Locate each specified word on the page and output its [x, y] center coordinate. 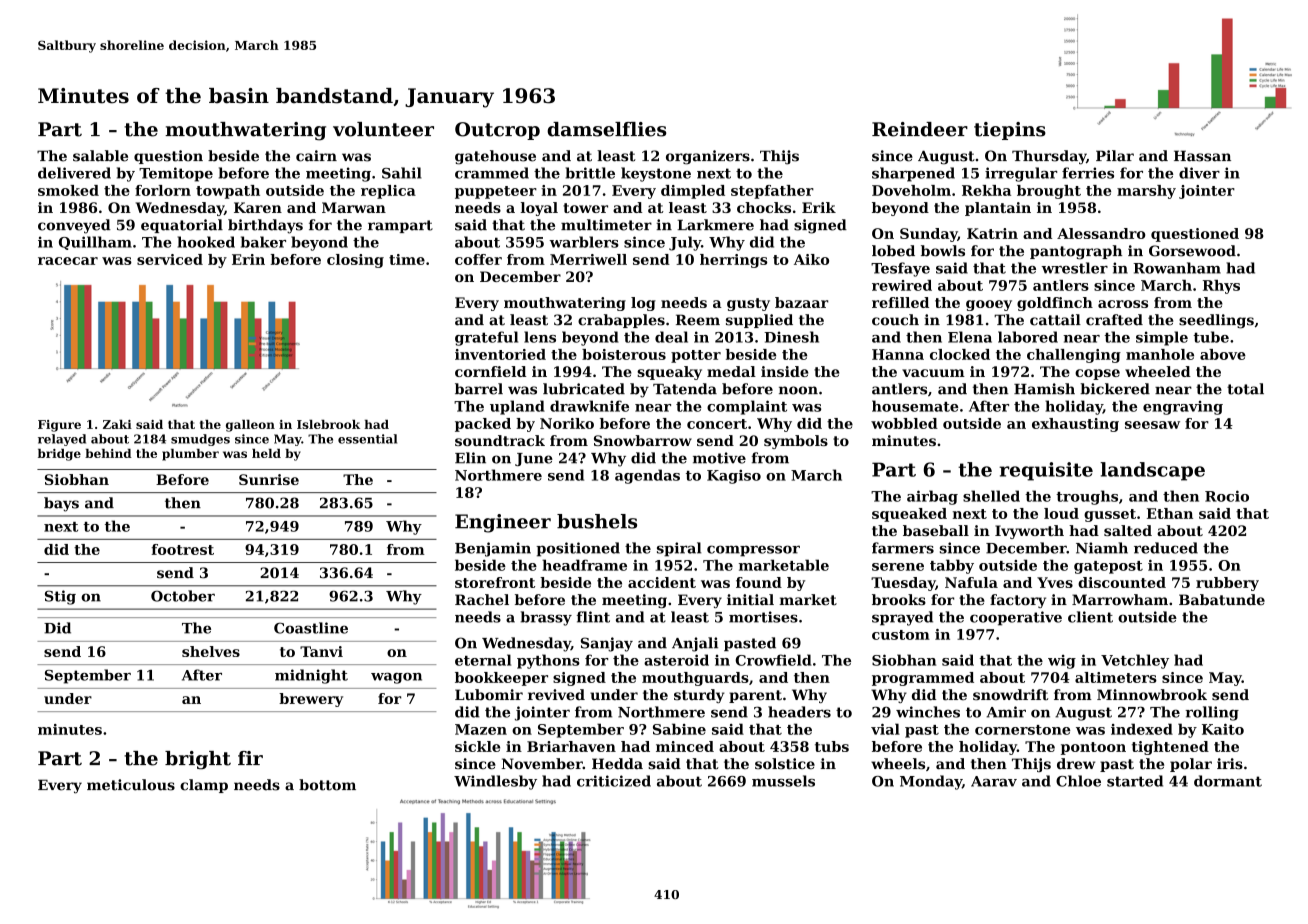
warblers [584, 242]
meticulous [131, 785]
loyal [539, 209]
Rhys [1221, 287]
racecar [68, 261]
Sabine [679, 729]
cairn [316, 156]
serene [898, 567]
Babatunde [1222, 600]
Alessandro [1101, 233]
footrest [183, 549]
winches [928, 712]
